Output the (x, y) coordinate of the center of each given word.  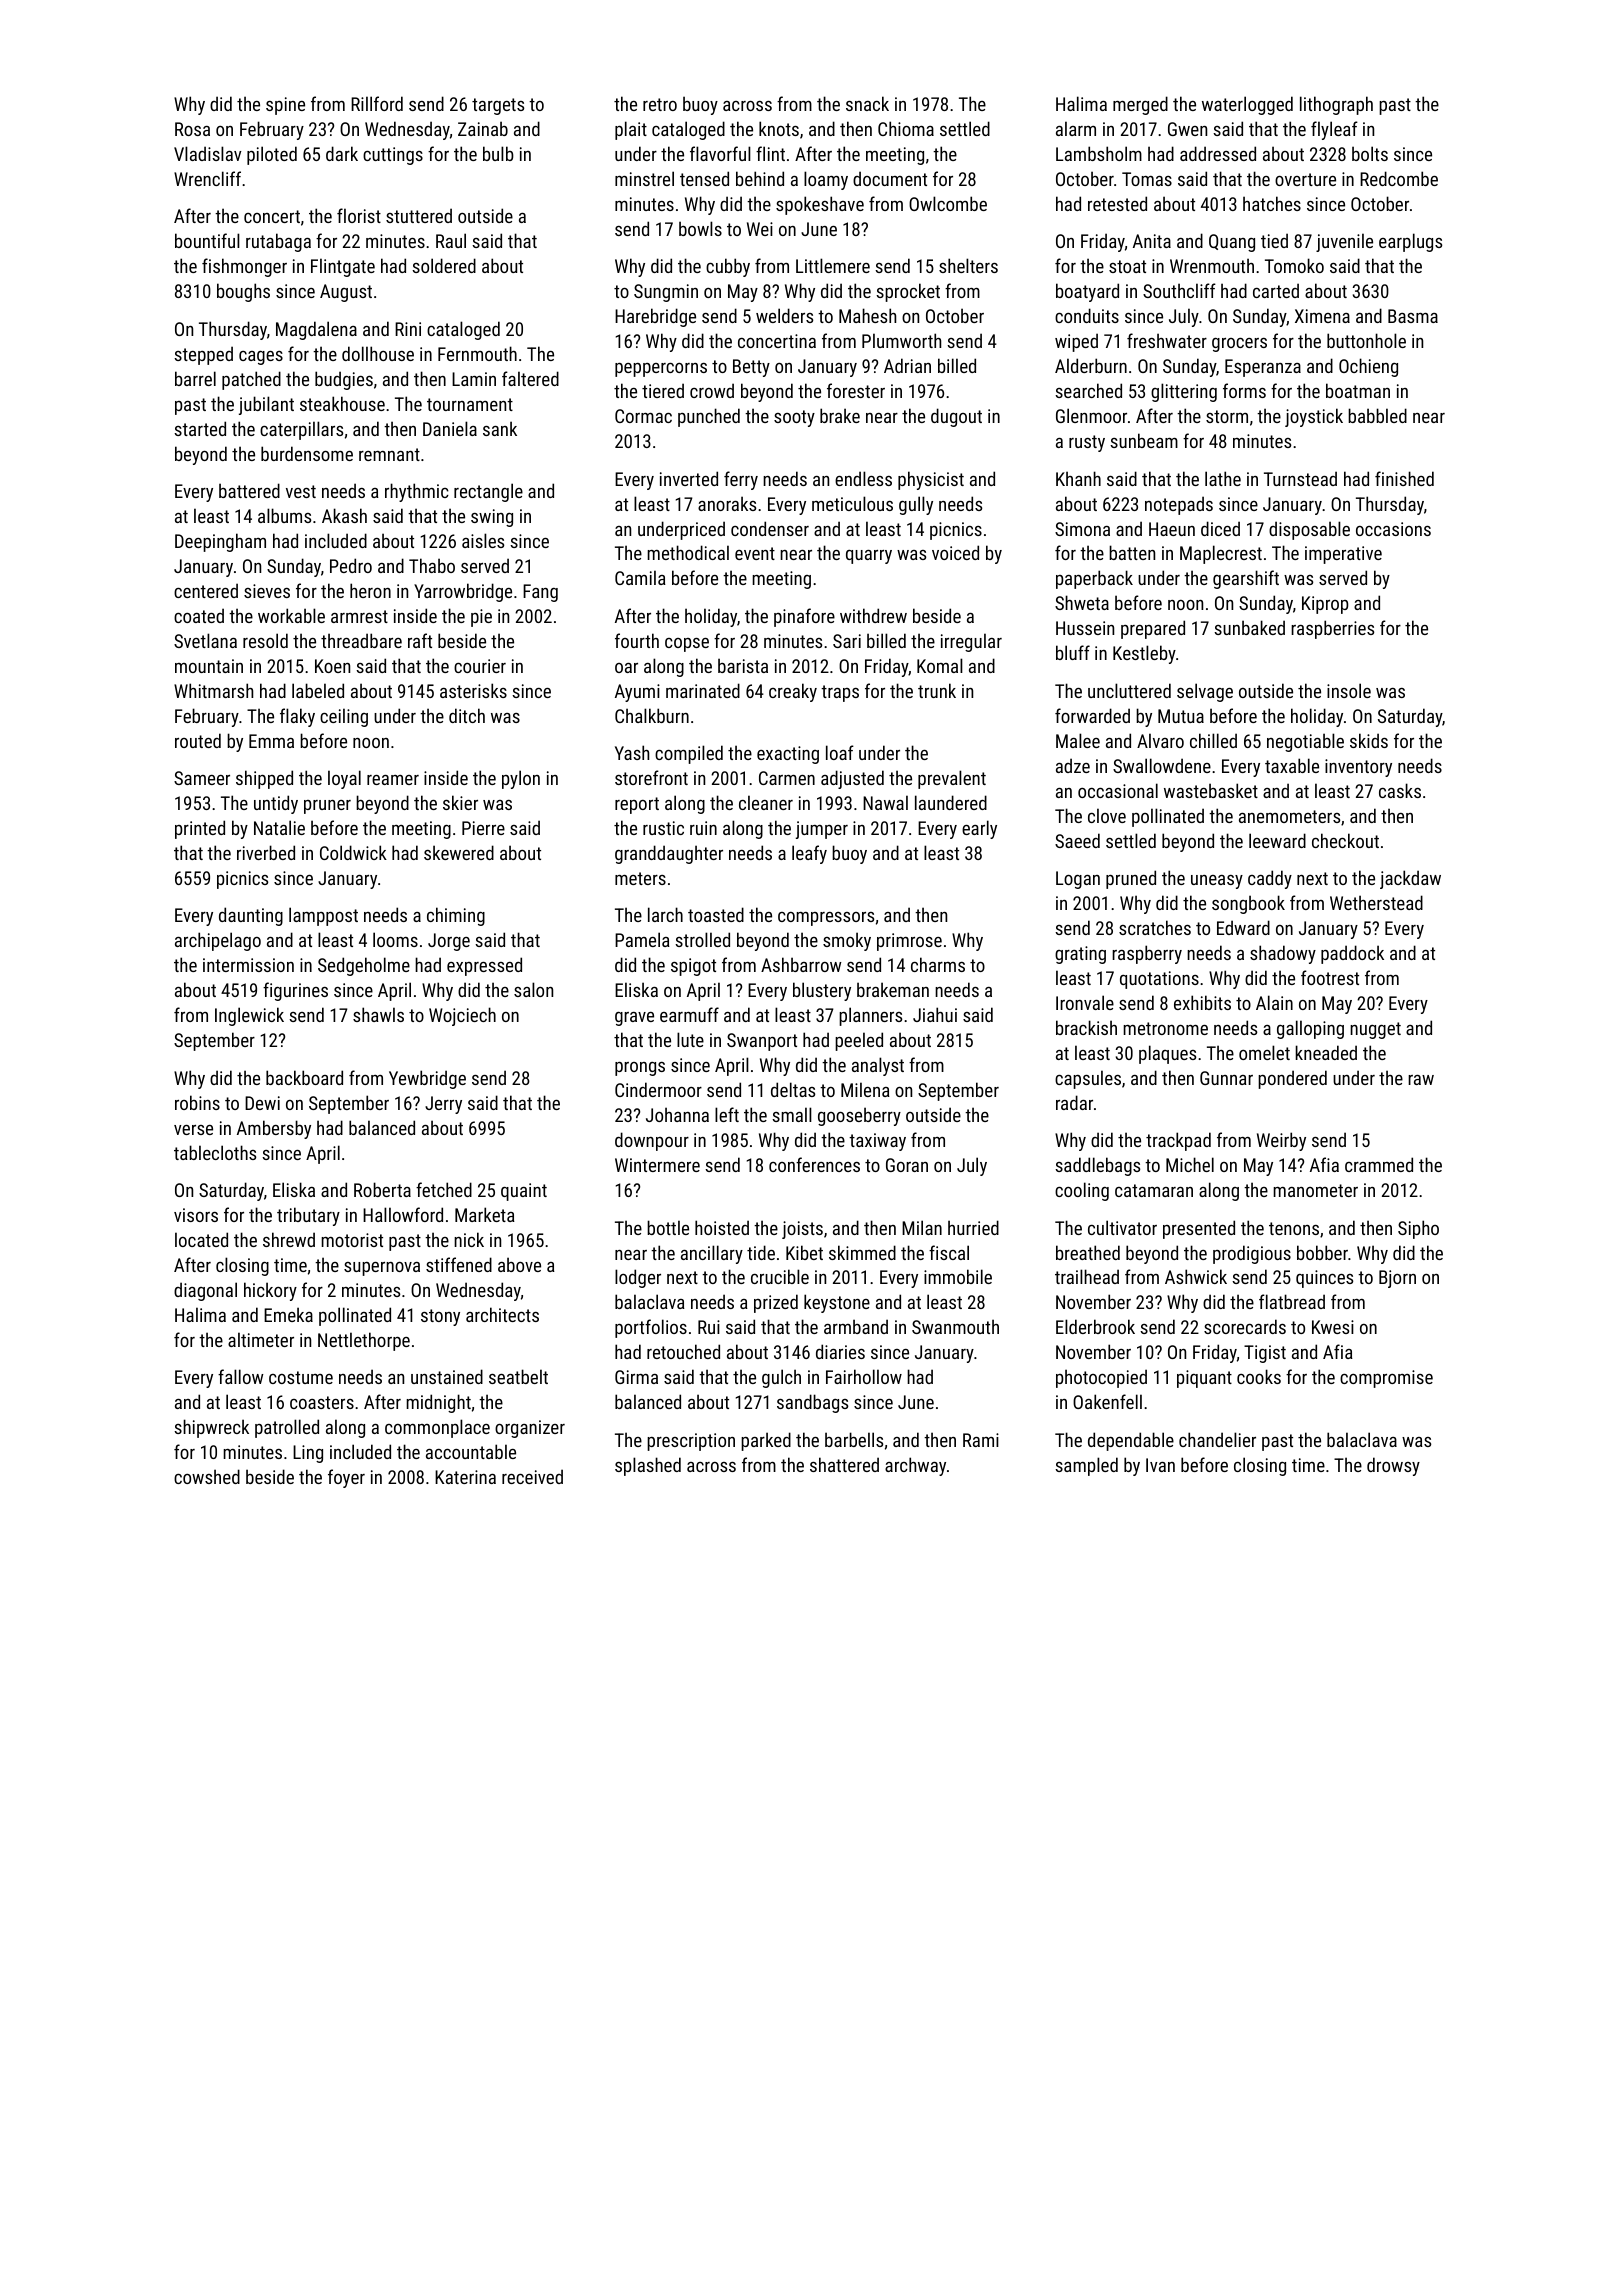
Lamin (474, 379)
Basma (1413, 316)
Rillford (377, 103)
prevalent (952, 779)
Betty (751, 368)
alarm (1076, 128)
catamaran (1154, 1190)
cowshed (207, 1476)
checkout (1345, 840)
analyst (878, 1066)
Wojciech (462, 1016)
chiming (456, 916)
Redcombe (1399, 178)
